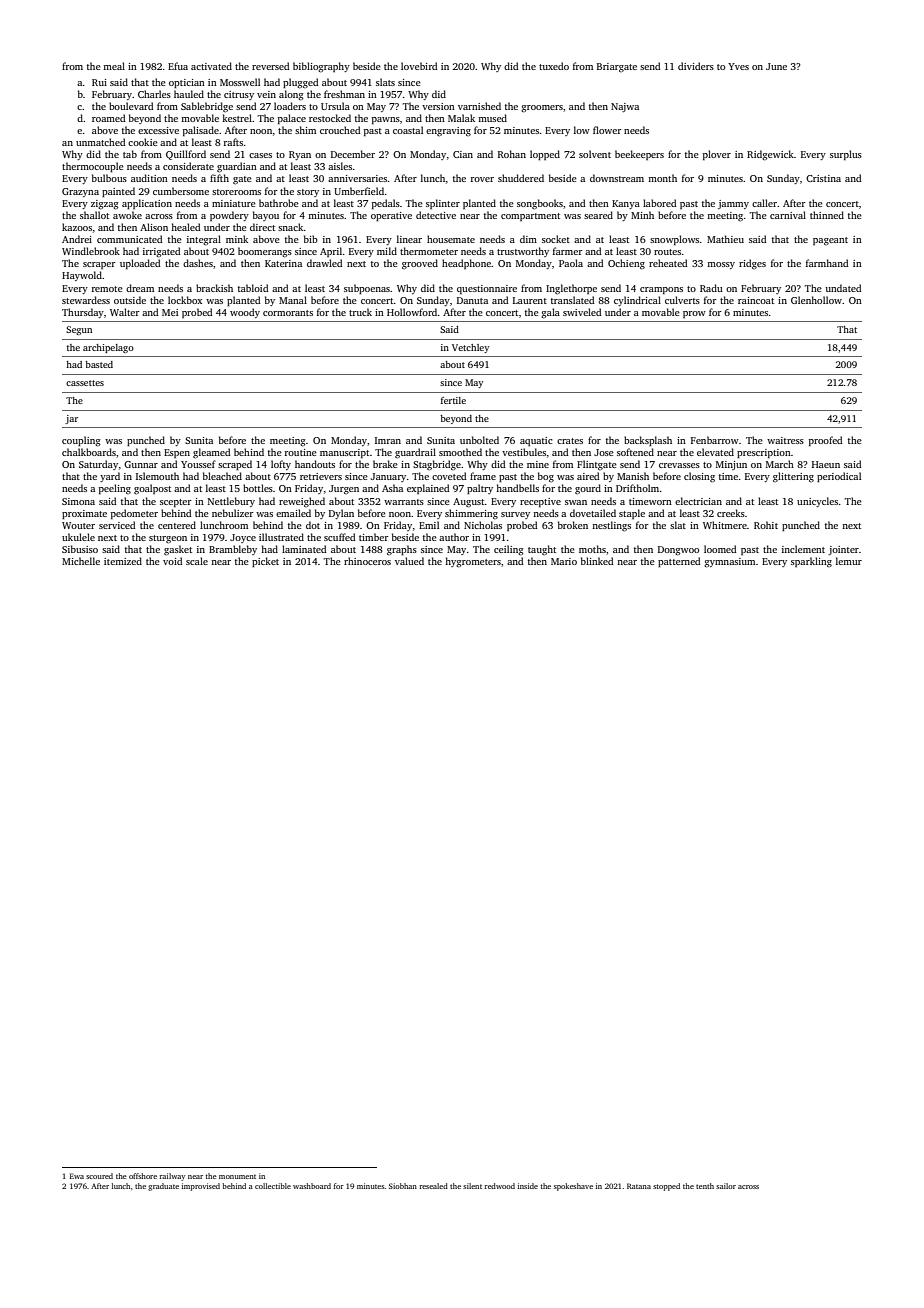  What do you see at coordinates (409, 561) in the document?
I see `valued` at bounding box center [409, 561].
